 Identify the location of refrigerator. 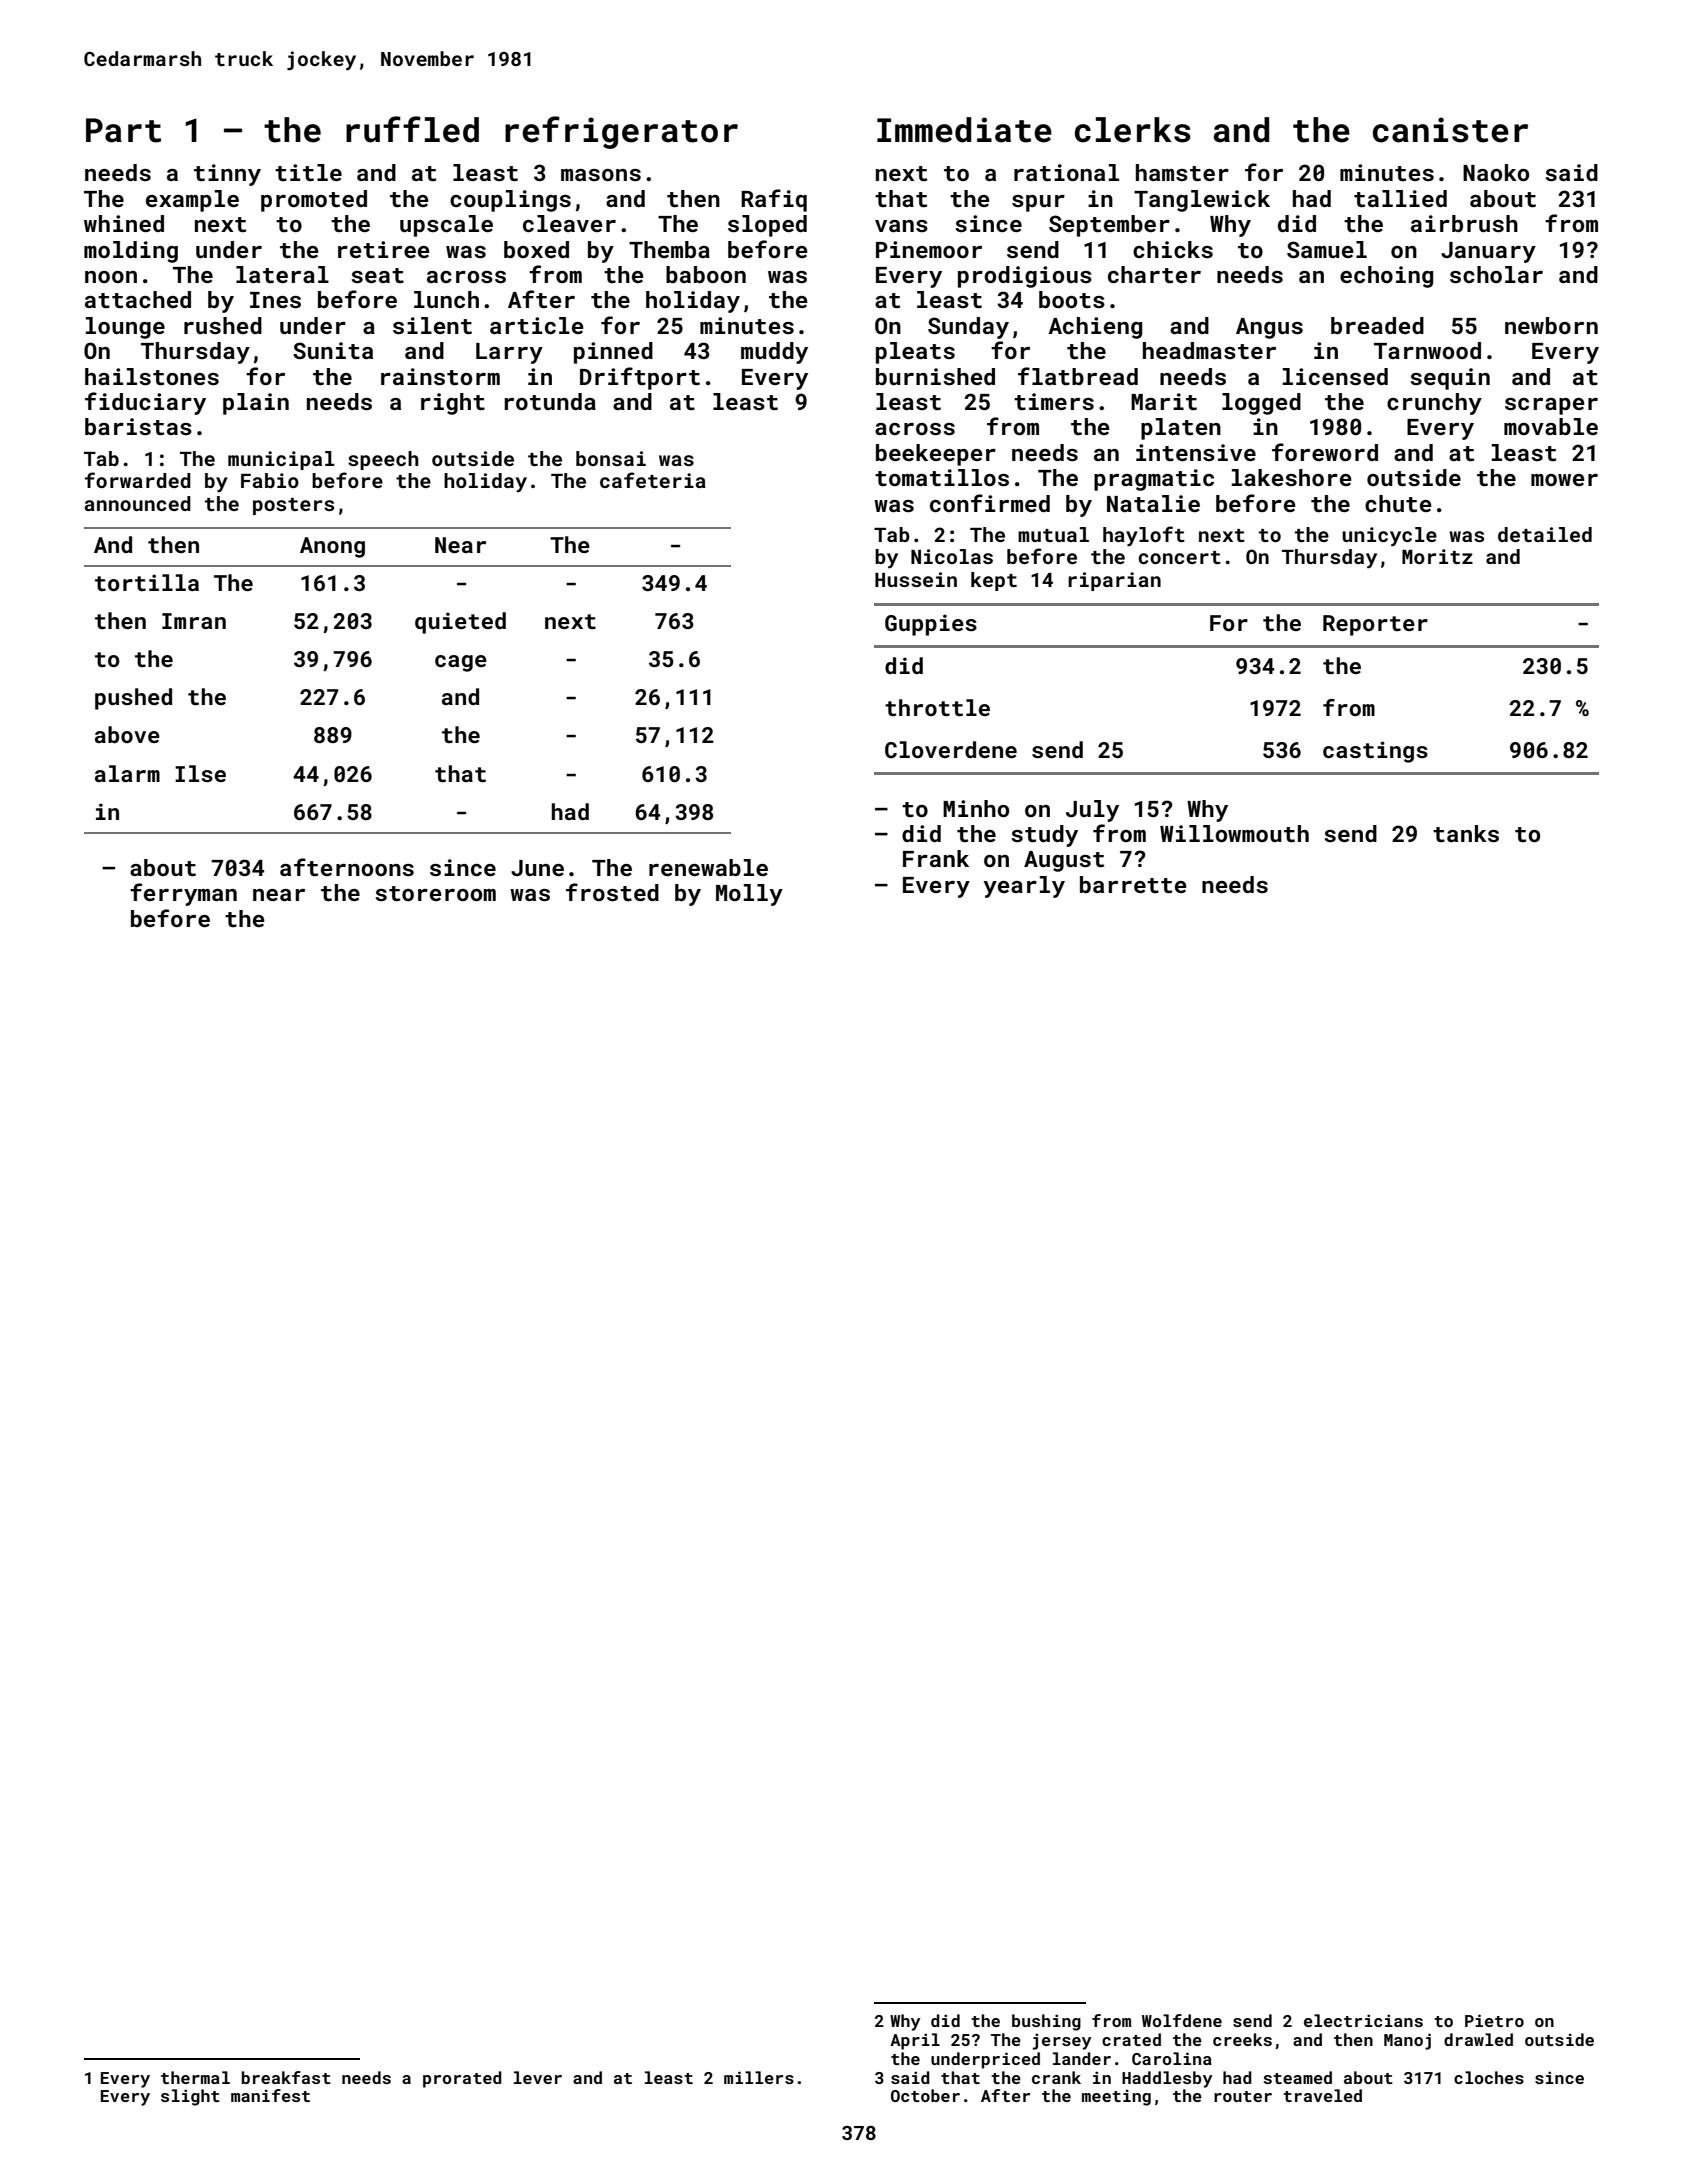
(621, 132).
